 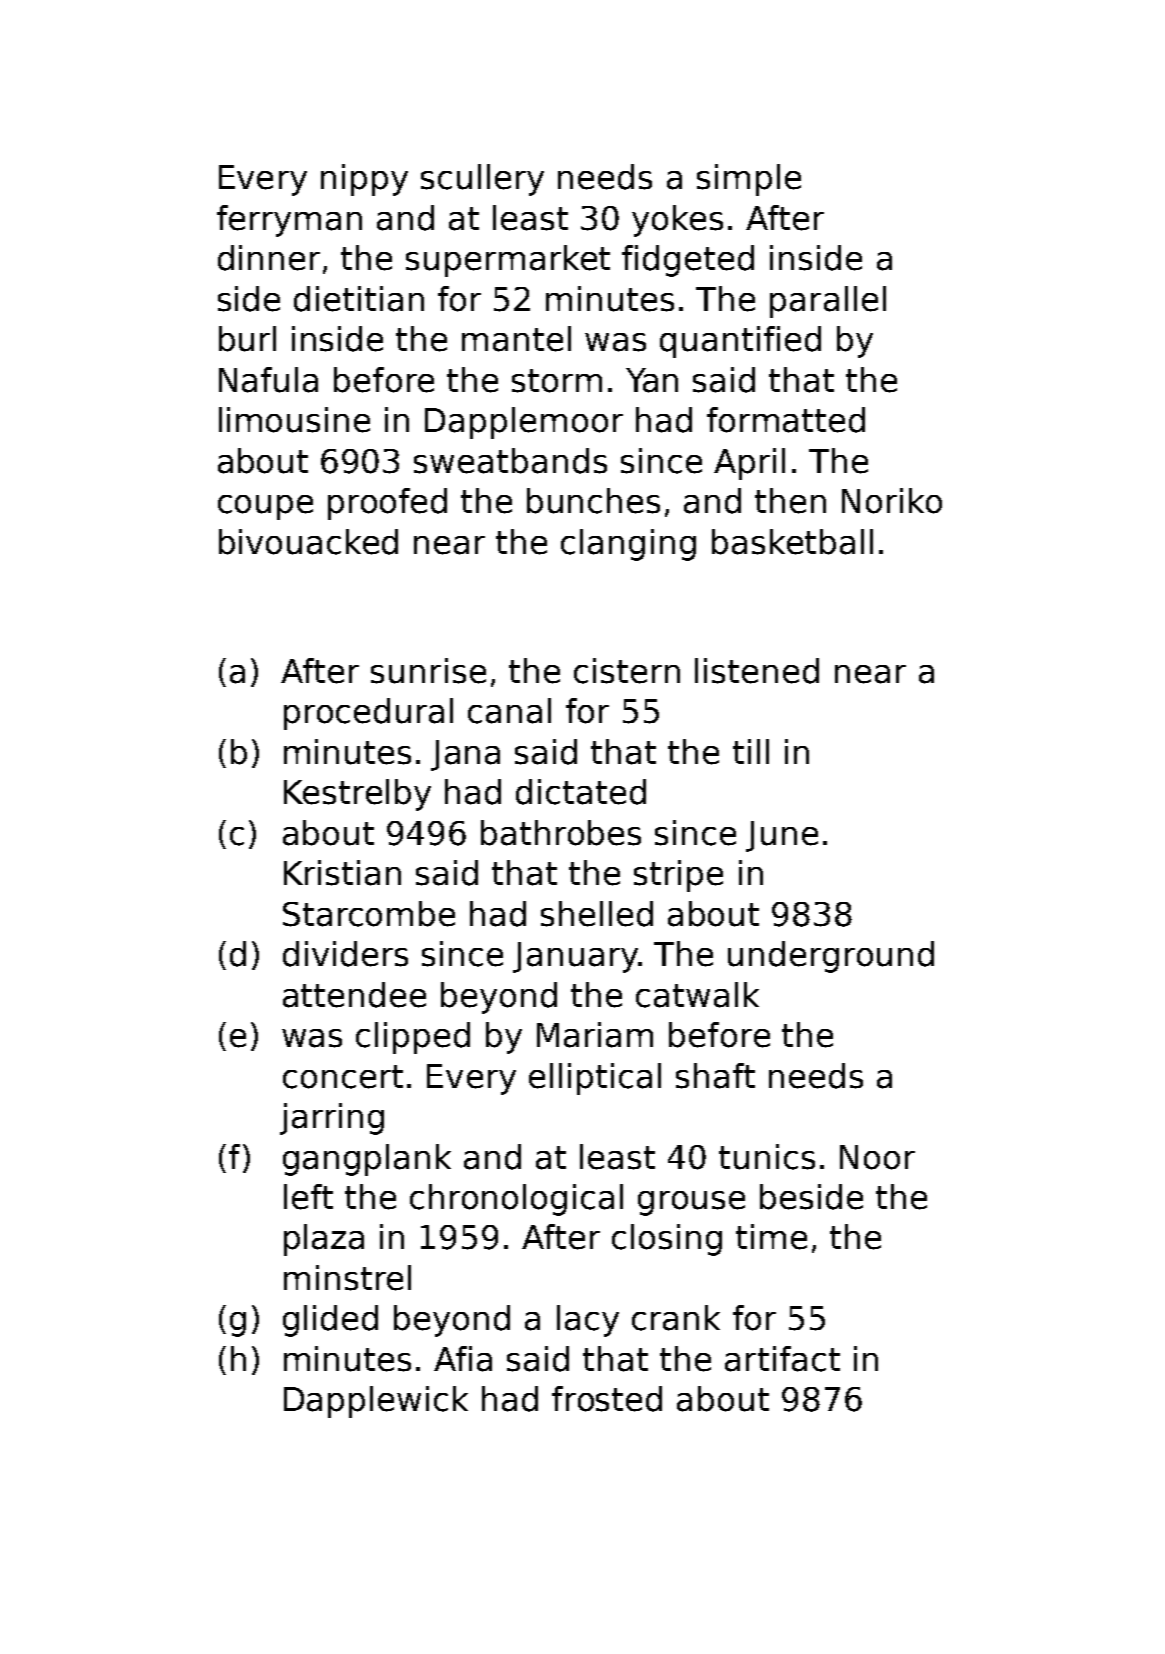 I want to click on then, so click(x=790, y=501).
